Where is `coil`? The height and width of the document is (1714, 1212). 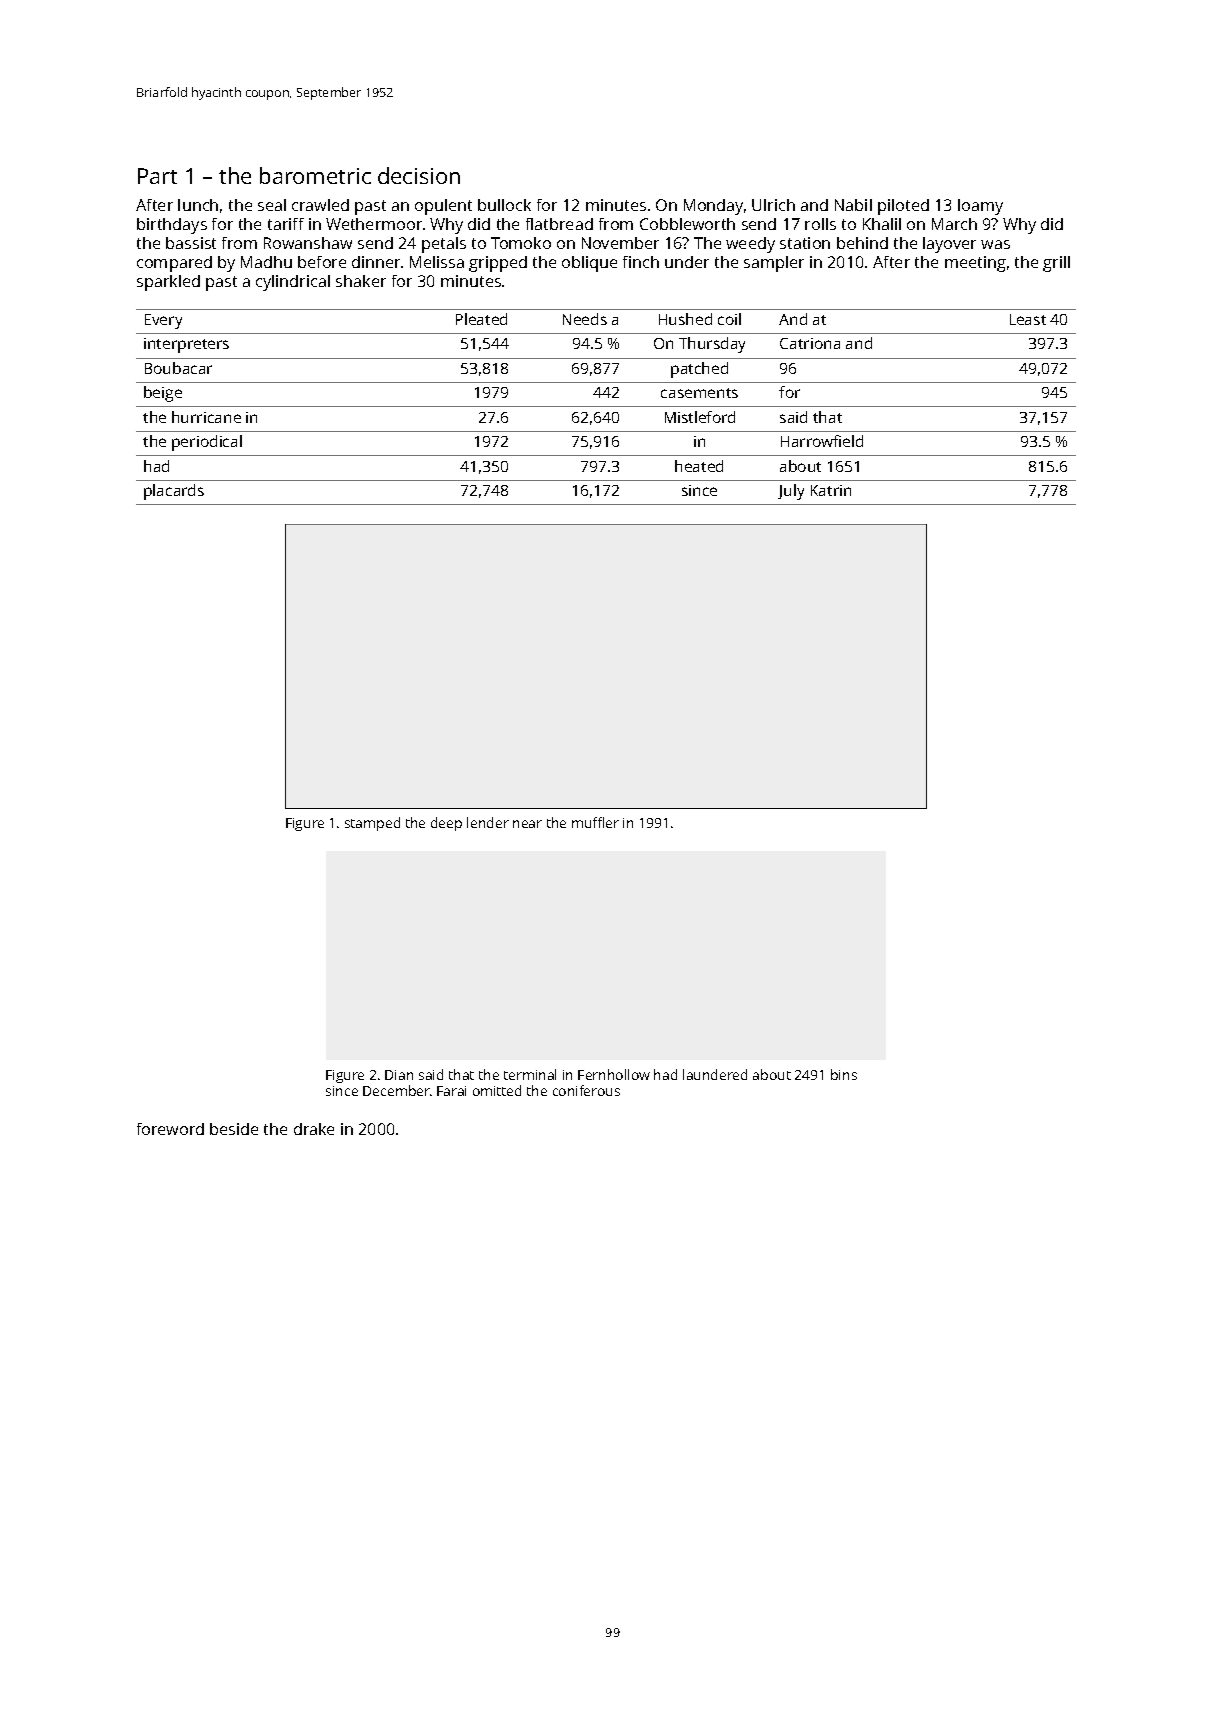 coil is located at coordinates (729, 319).
